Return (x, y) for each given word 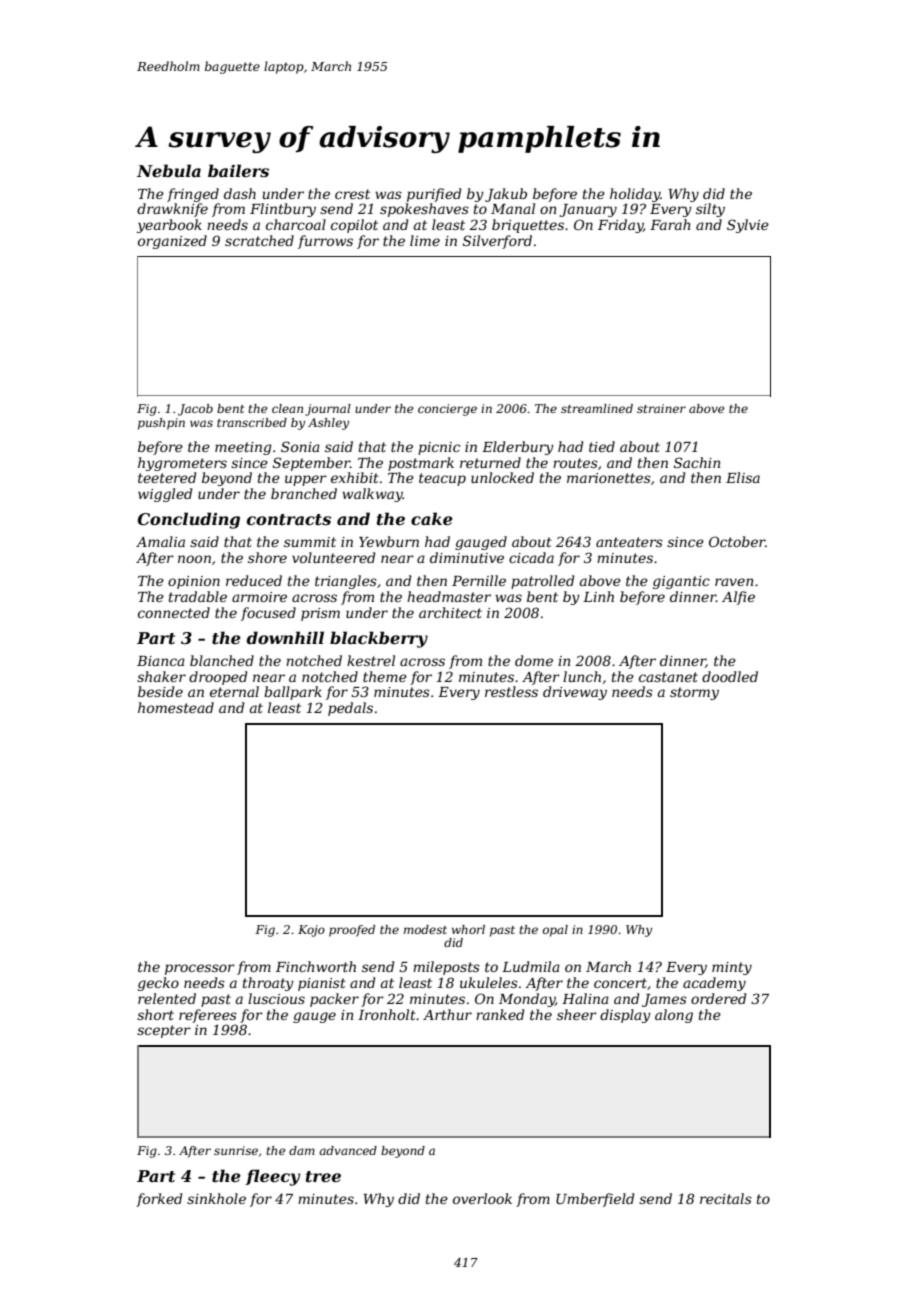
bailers (238, 170)
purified (434, 195)
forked (159, 1200)
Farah (670, 224)
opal (555, 931)
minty (732, 968)
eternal (234, 691)
